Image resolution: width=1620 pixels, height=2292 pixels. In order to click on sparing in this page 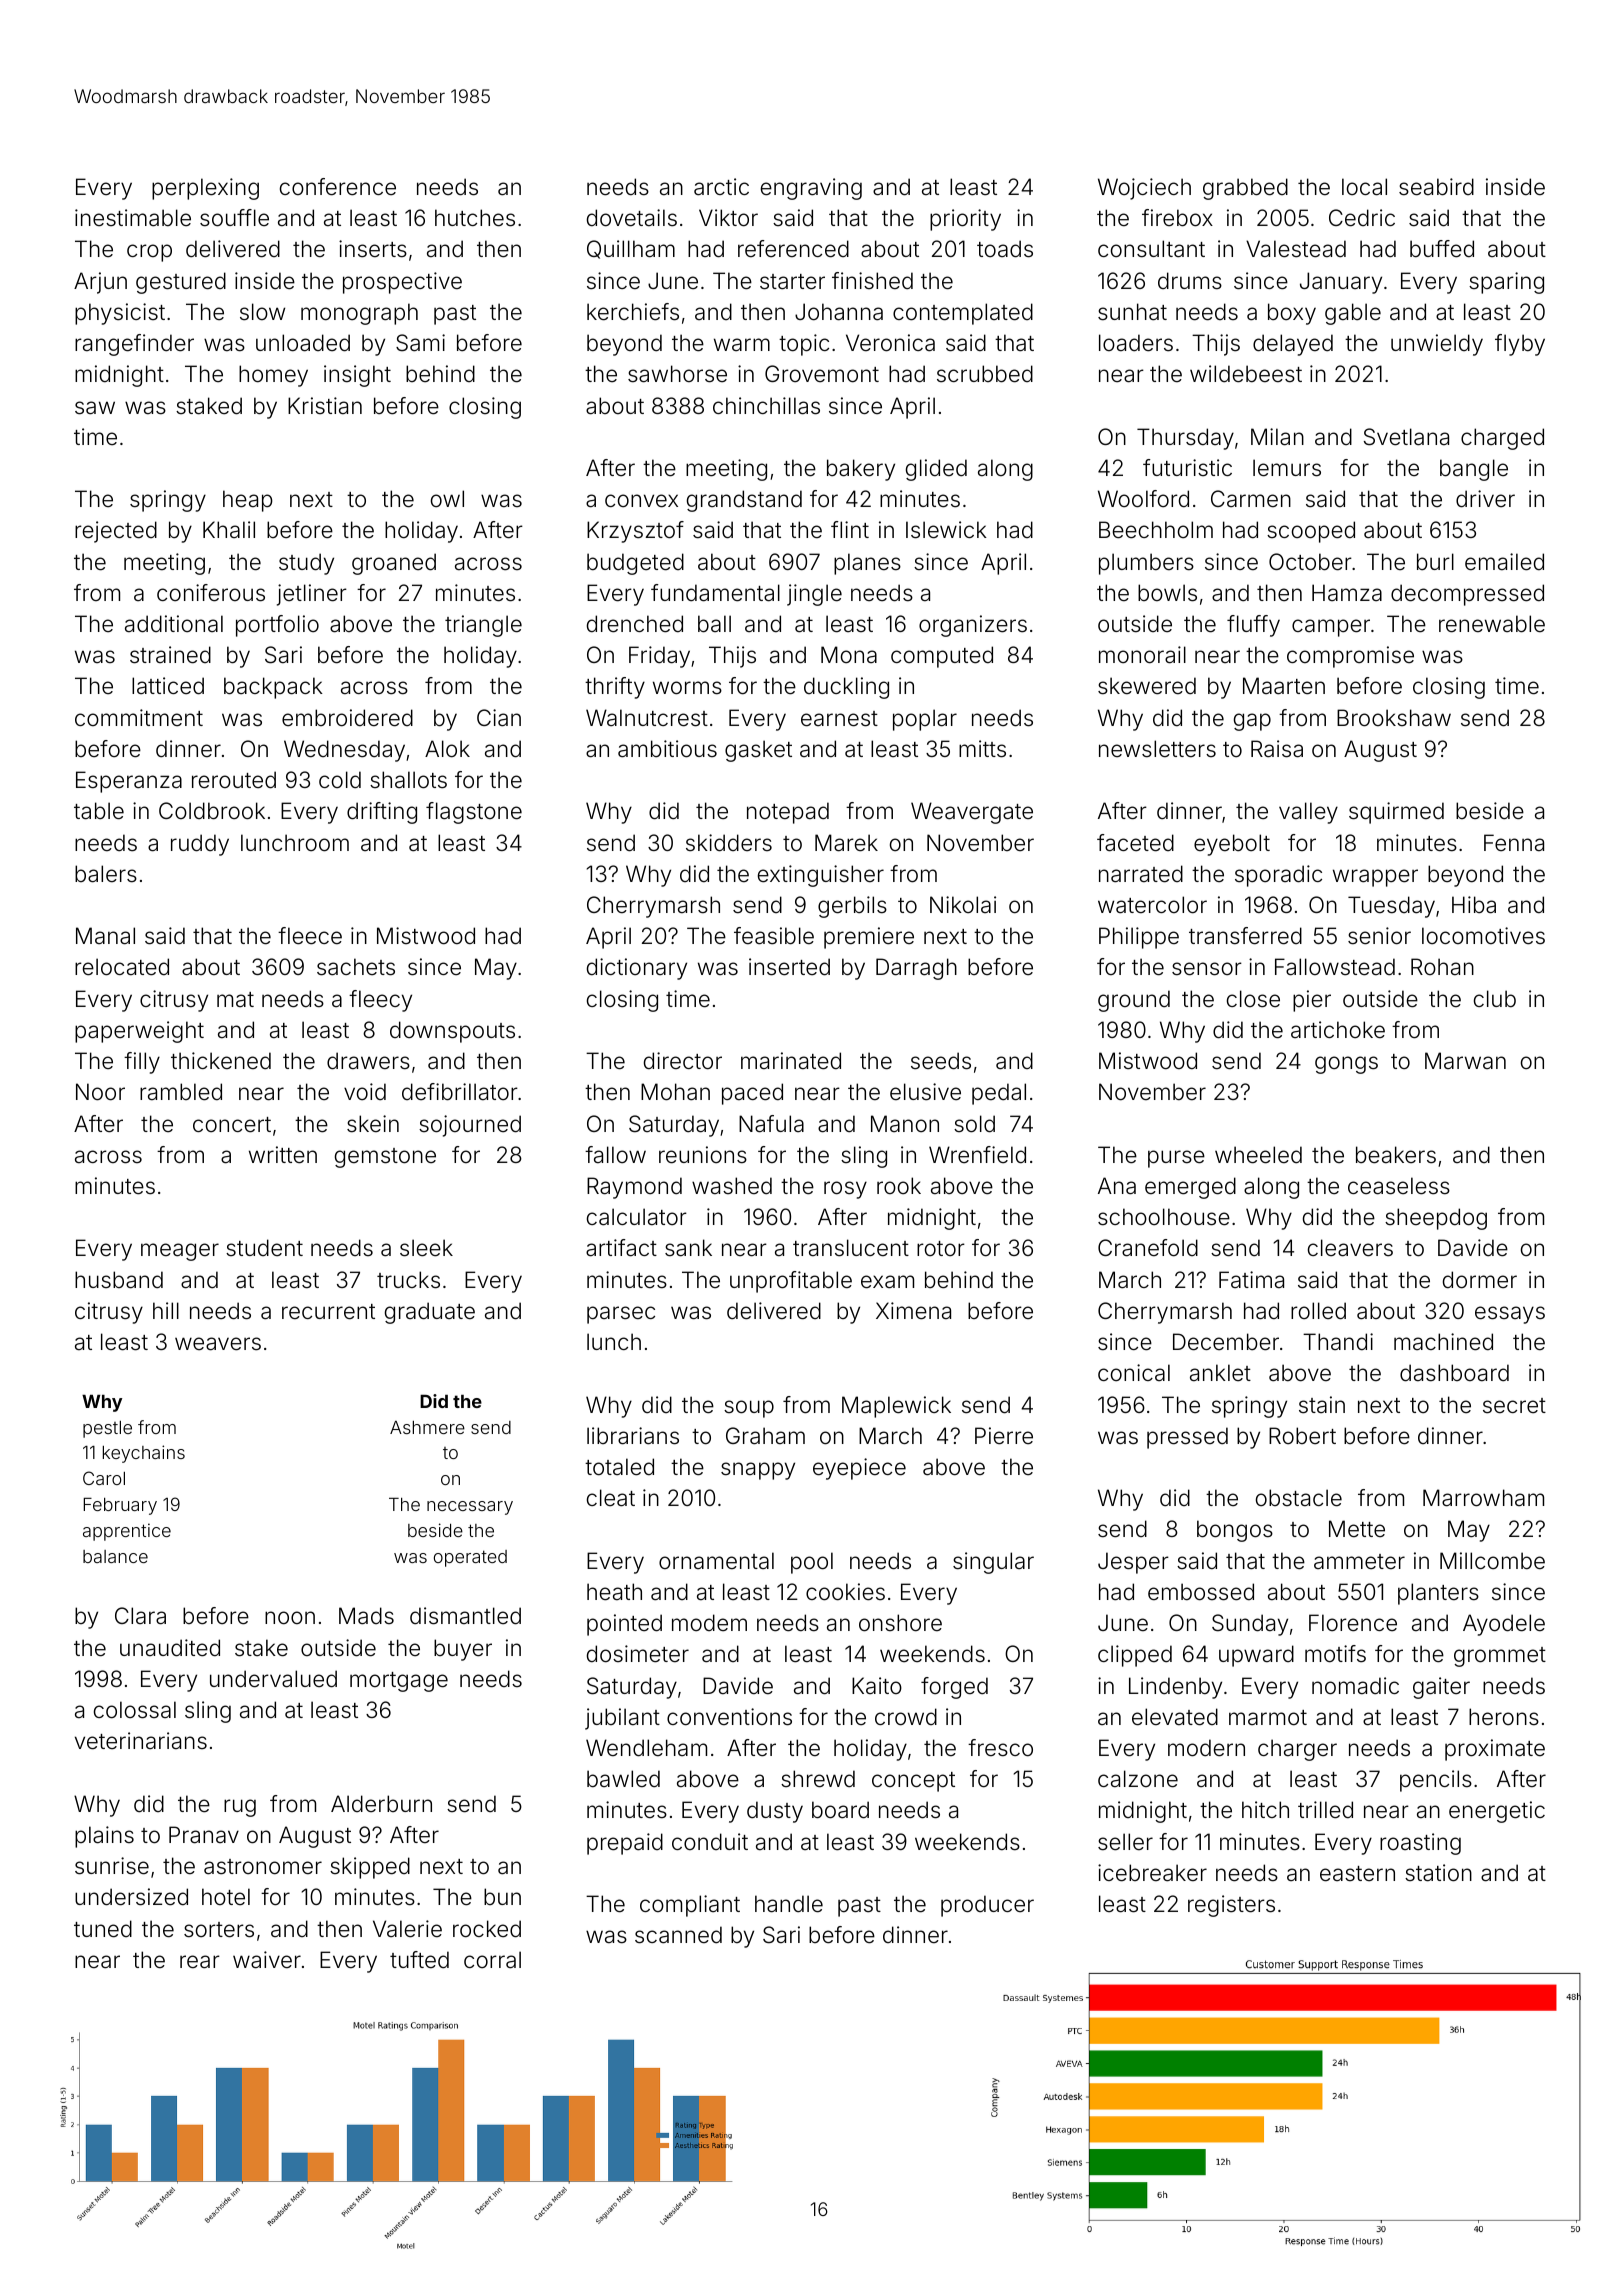, I will do `click(1506, 283)`.
